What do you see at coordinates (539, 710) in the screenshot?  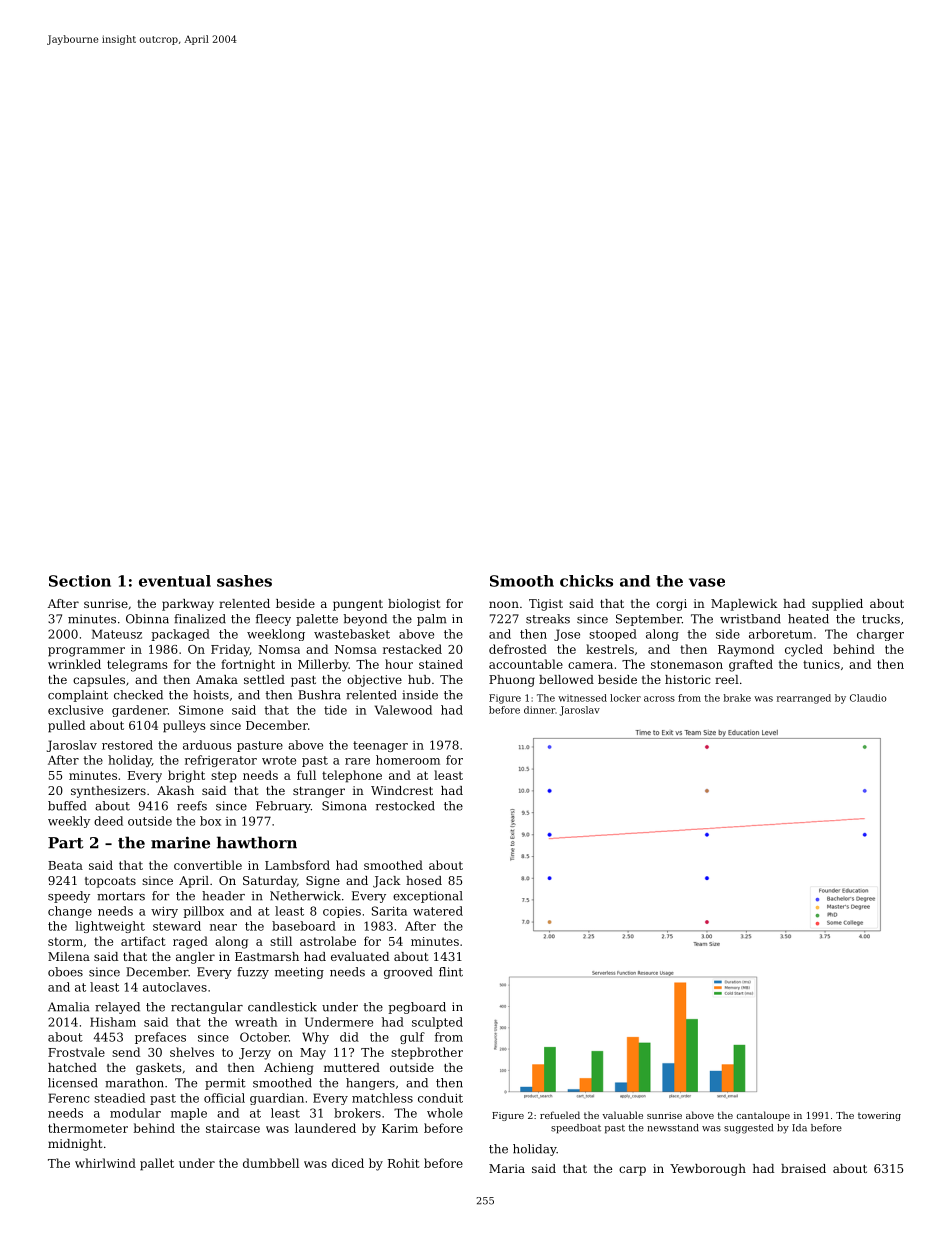 I see `dinner` at bounding box center [539, 710].
